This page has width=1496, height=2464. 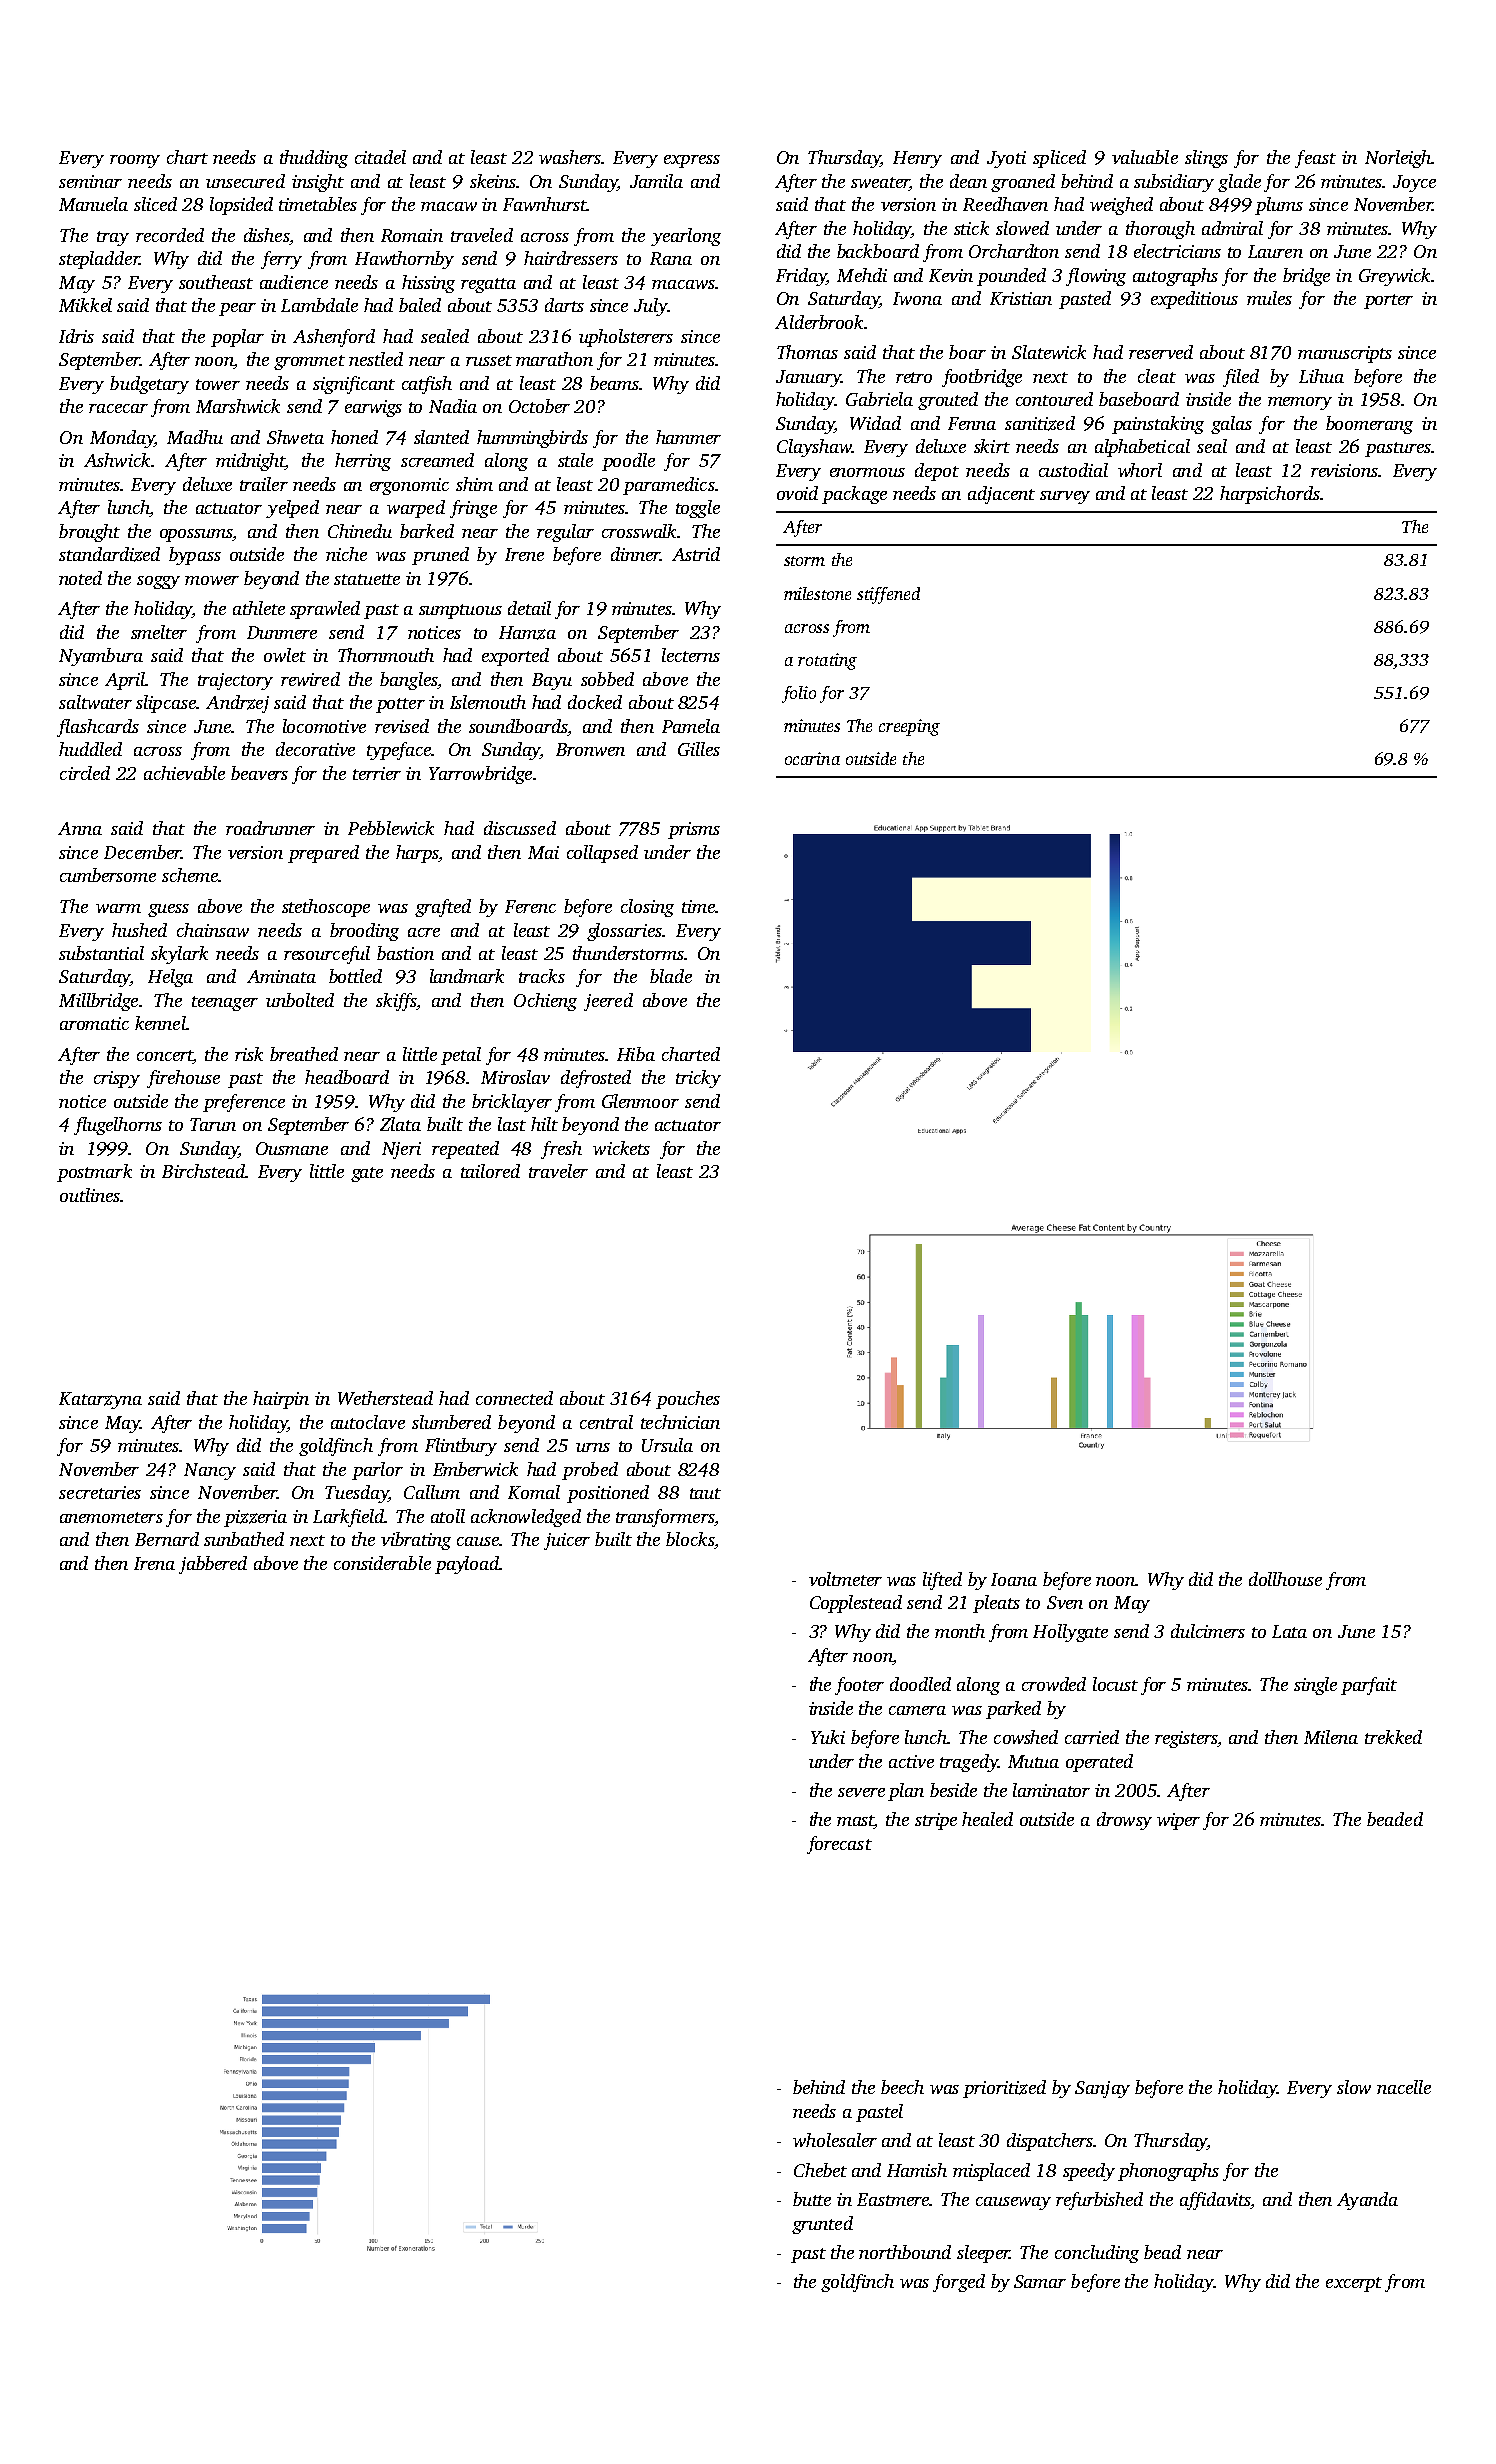 What do you see at coordinates (281, 1400) in the page?
I see `hairpin` at bounding box center [281, 1400].
